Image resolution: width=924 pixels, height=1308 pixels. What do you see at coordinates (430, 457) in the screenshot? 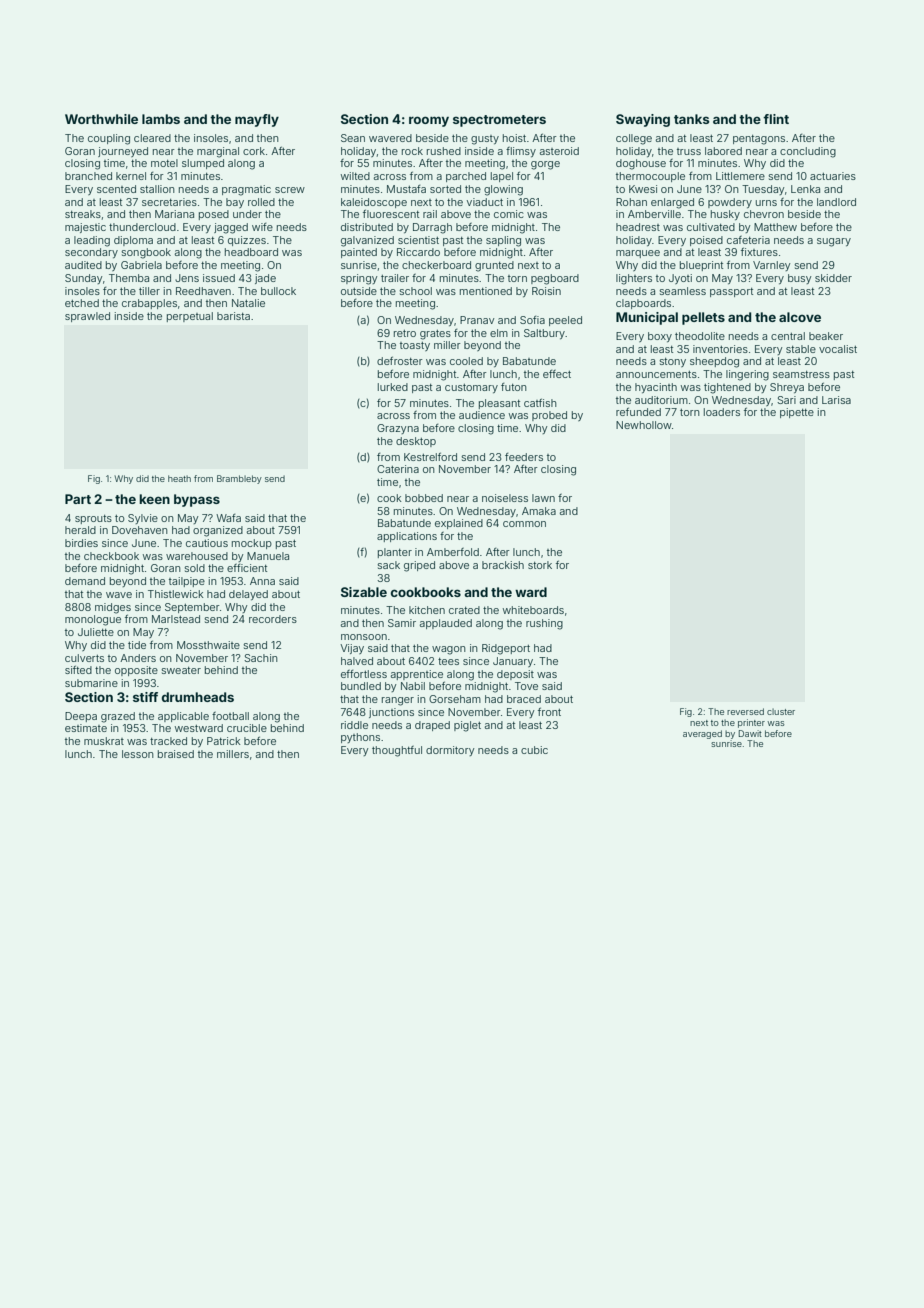
I see `Kestrelford` at bounding box center [430, 457].
